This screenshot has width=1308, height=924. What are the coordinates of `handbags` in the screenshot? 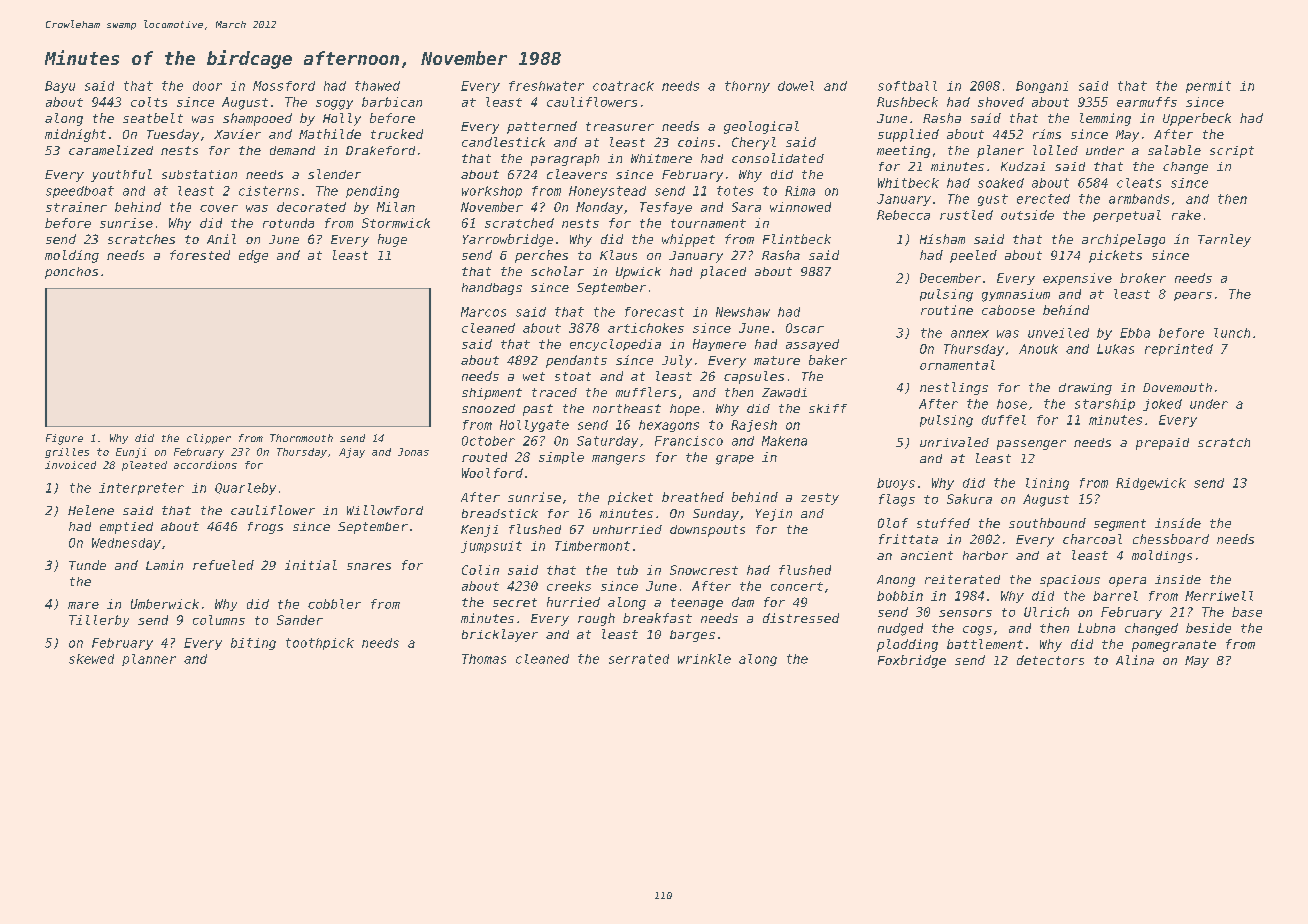 It's located at (492, 289).
